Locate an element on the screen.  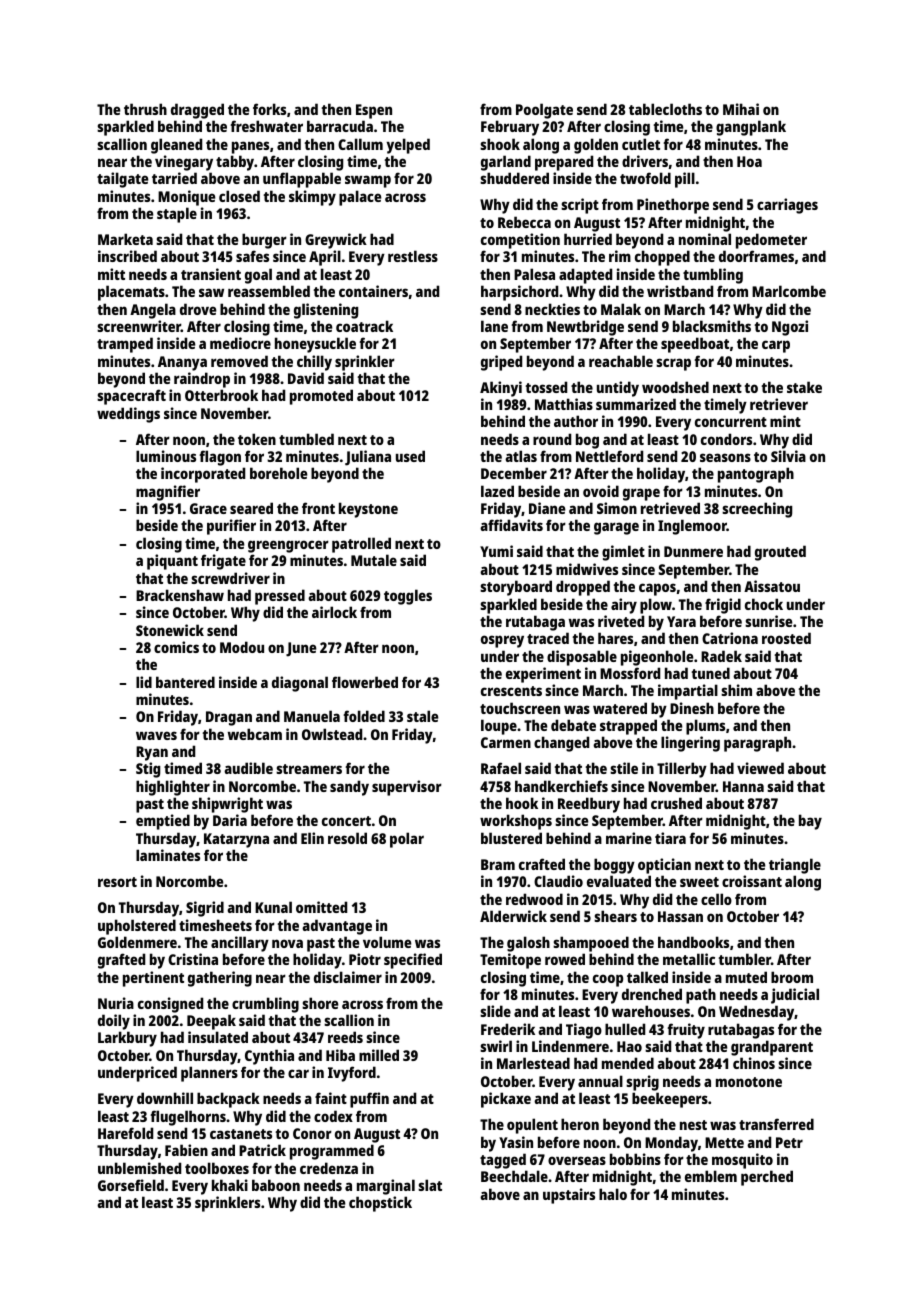
shuddered is located at coordinates (514, 178).
